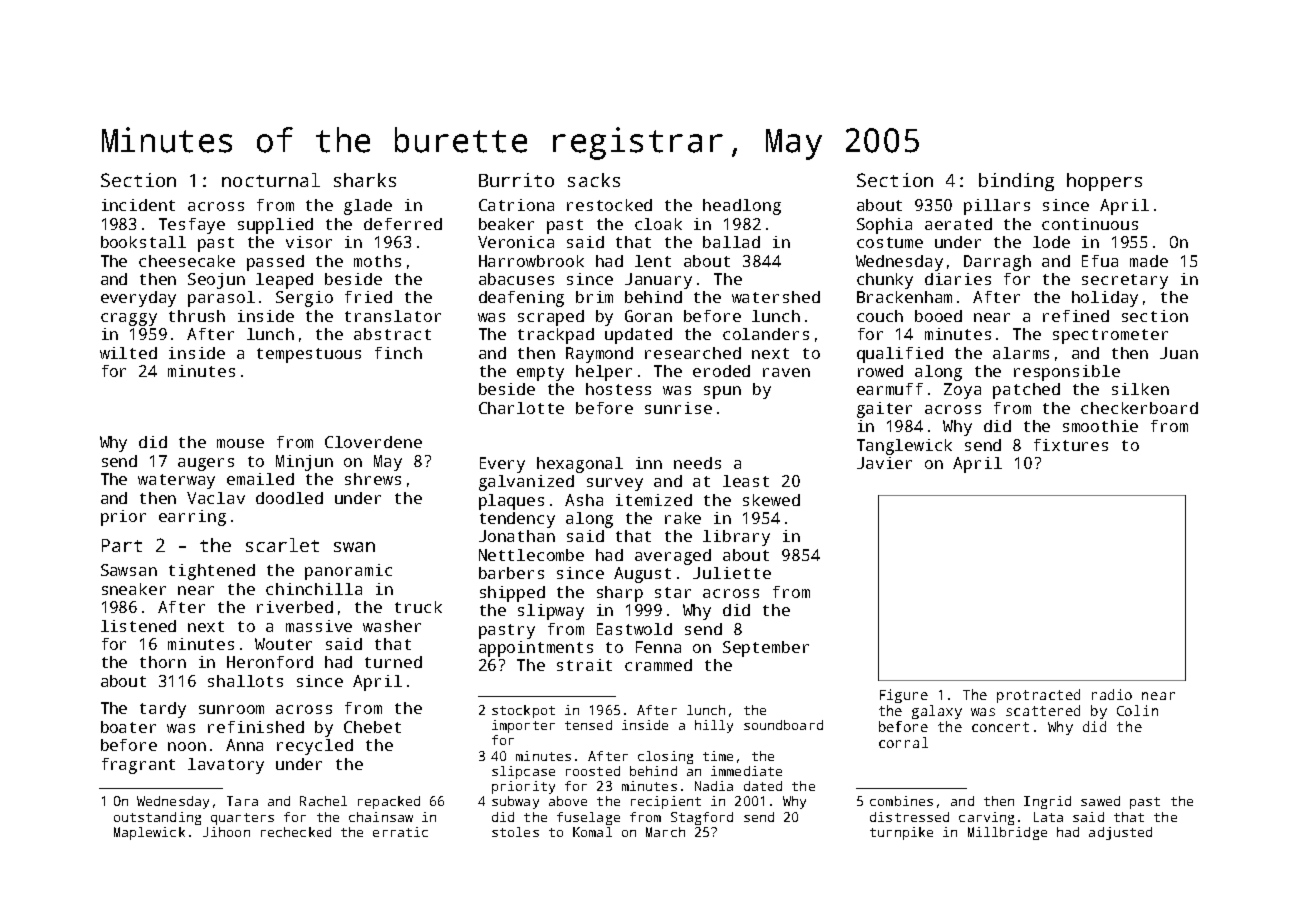 The height and width of the page is (924, 1308). What do you see at coordinates (884, 463) in the page?
I see `Javier` at bounding box center [884, 463].
